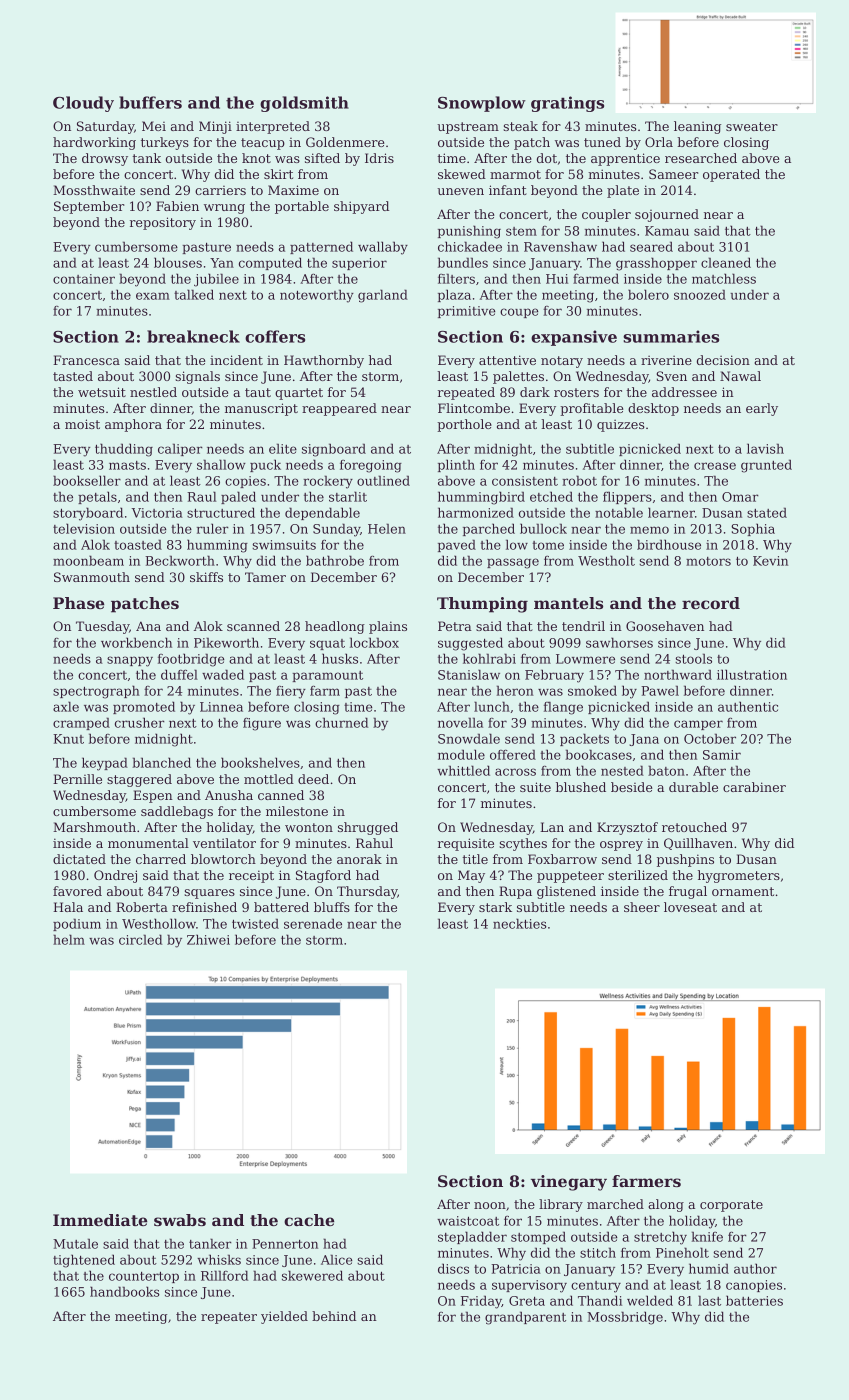 The height and width of the screenshot is (1400, 849). I want to click on addressee, so click(684, 392).
